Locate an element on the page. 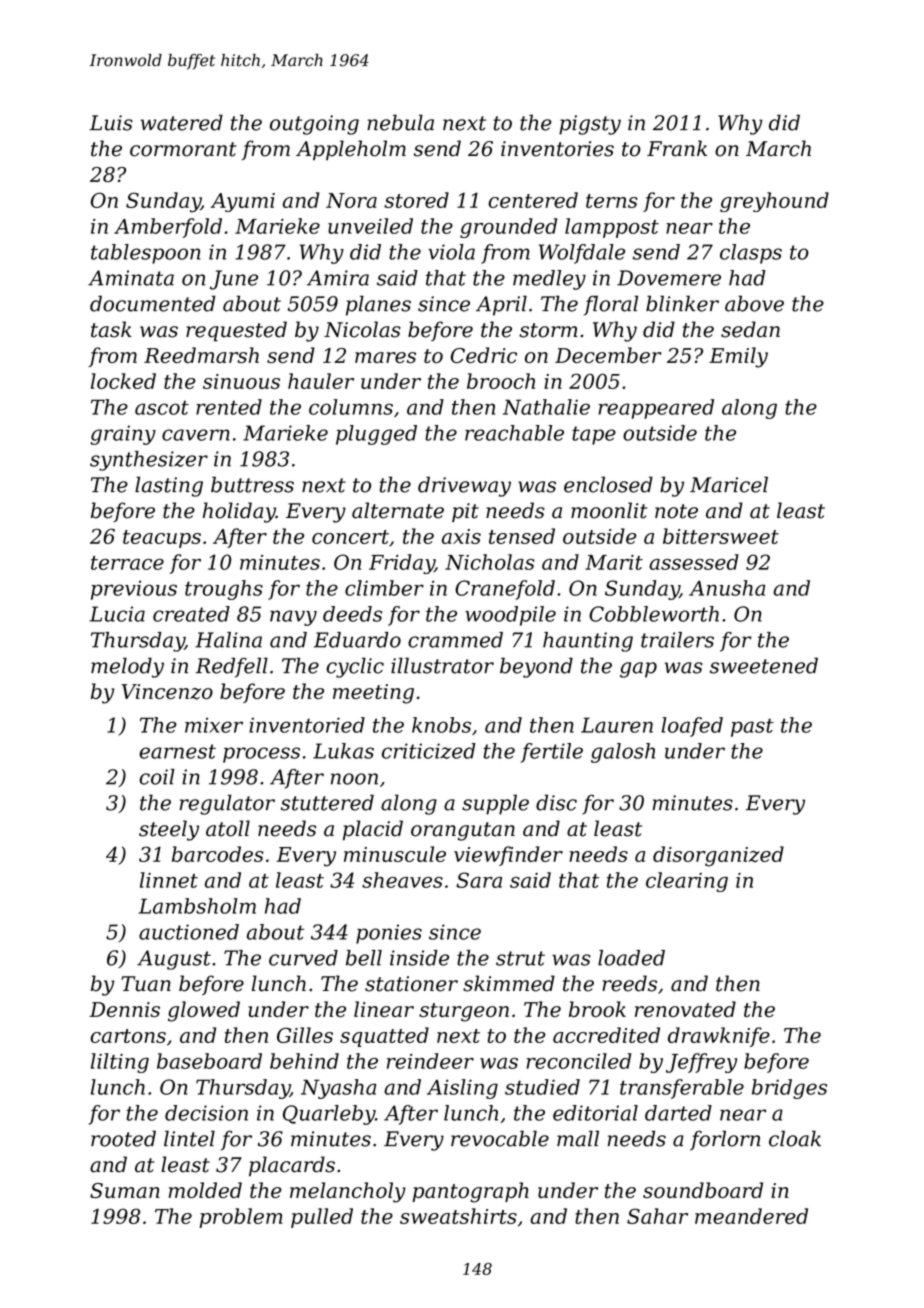  pigsty is located at coordinates (590, 125).
